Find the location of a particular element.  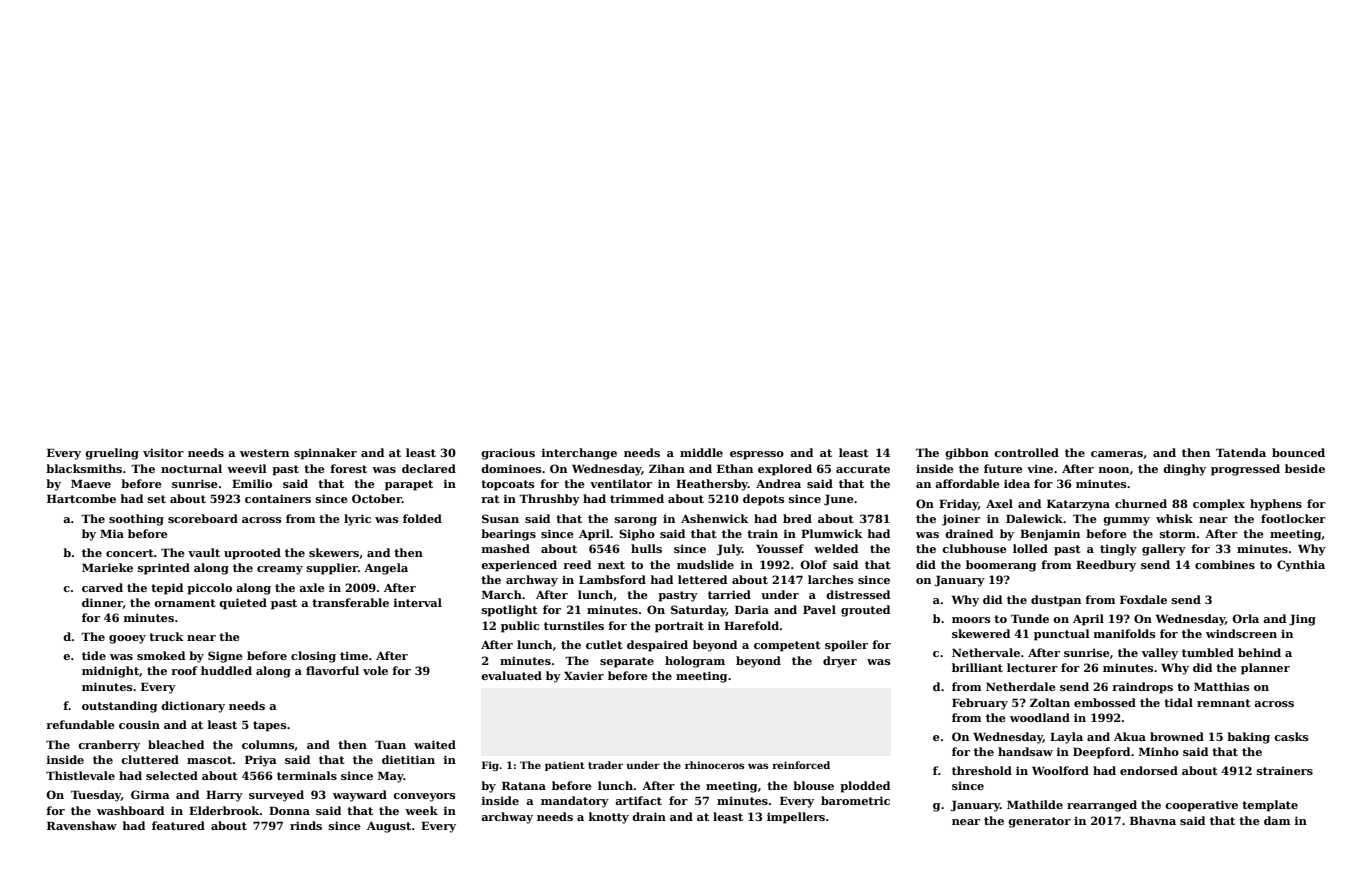

knotty is located at coordinates (609, 818).
